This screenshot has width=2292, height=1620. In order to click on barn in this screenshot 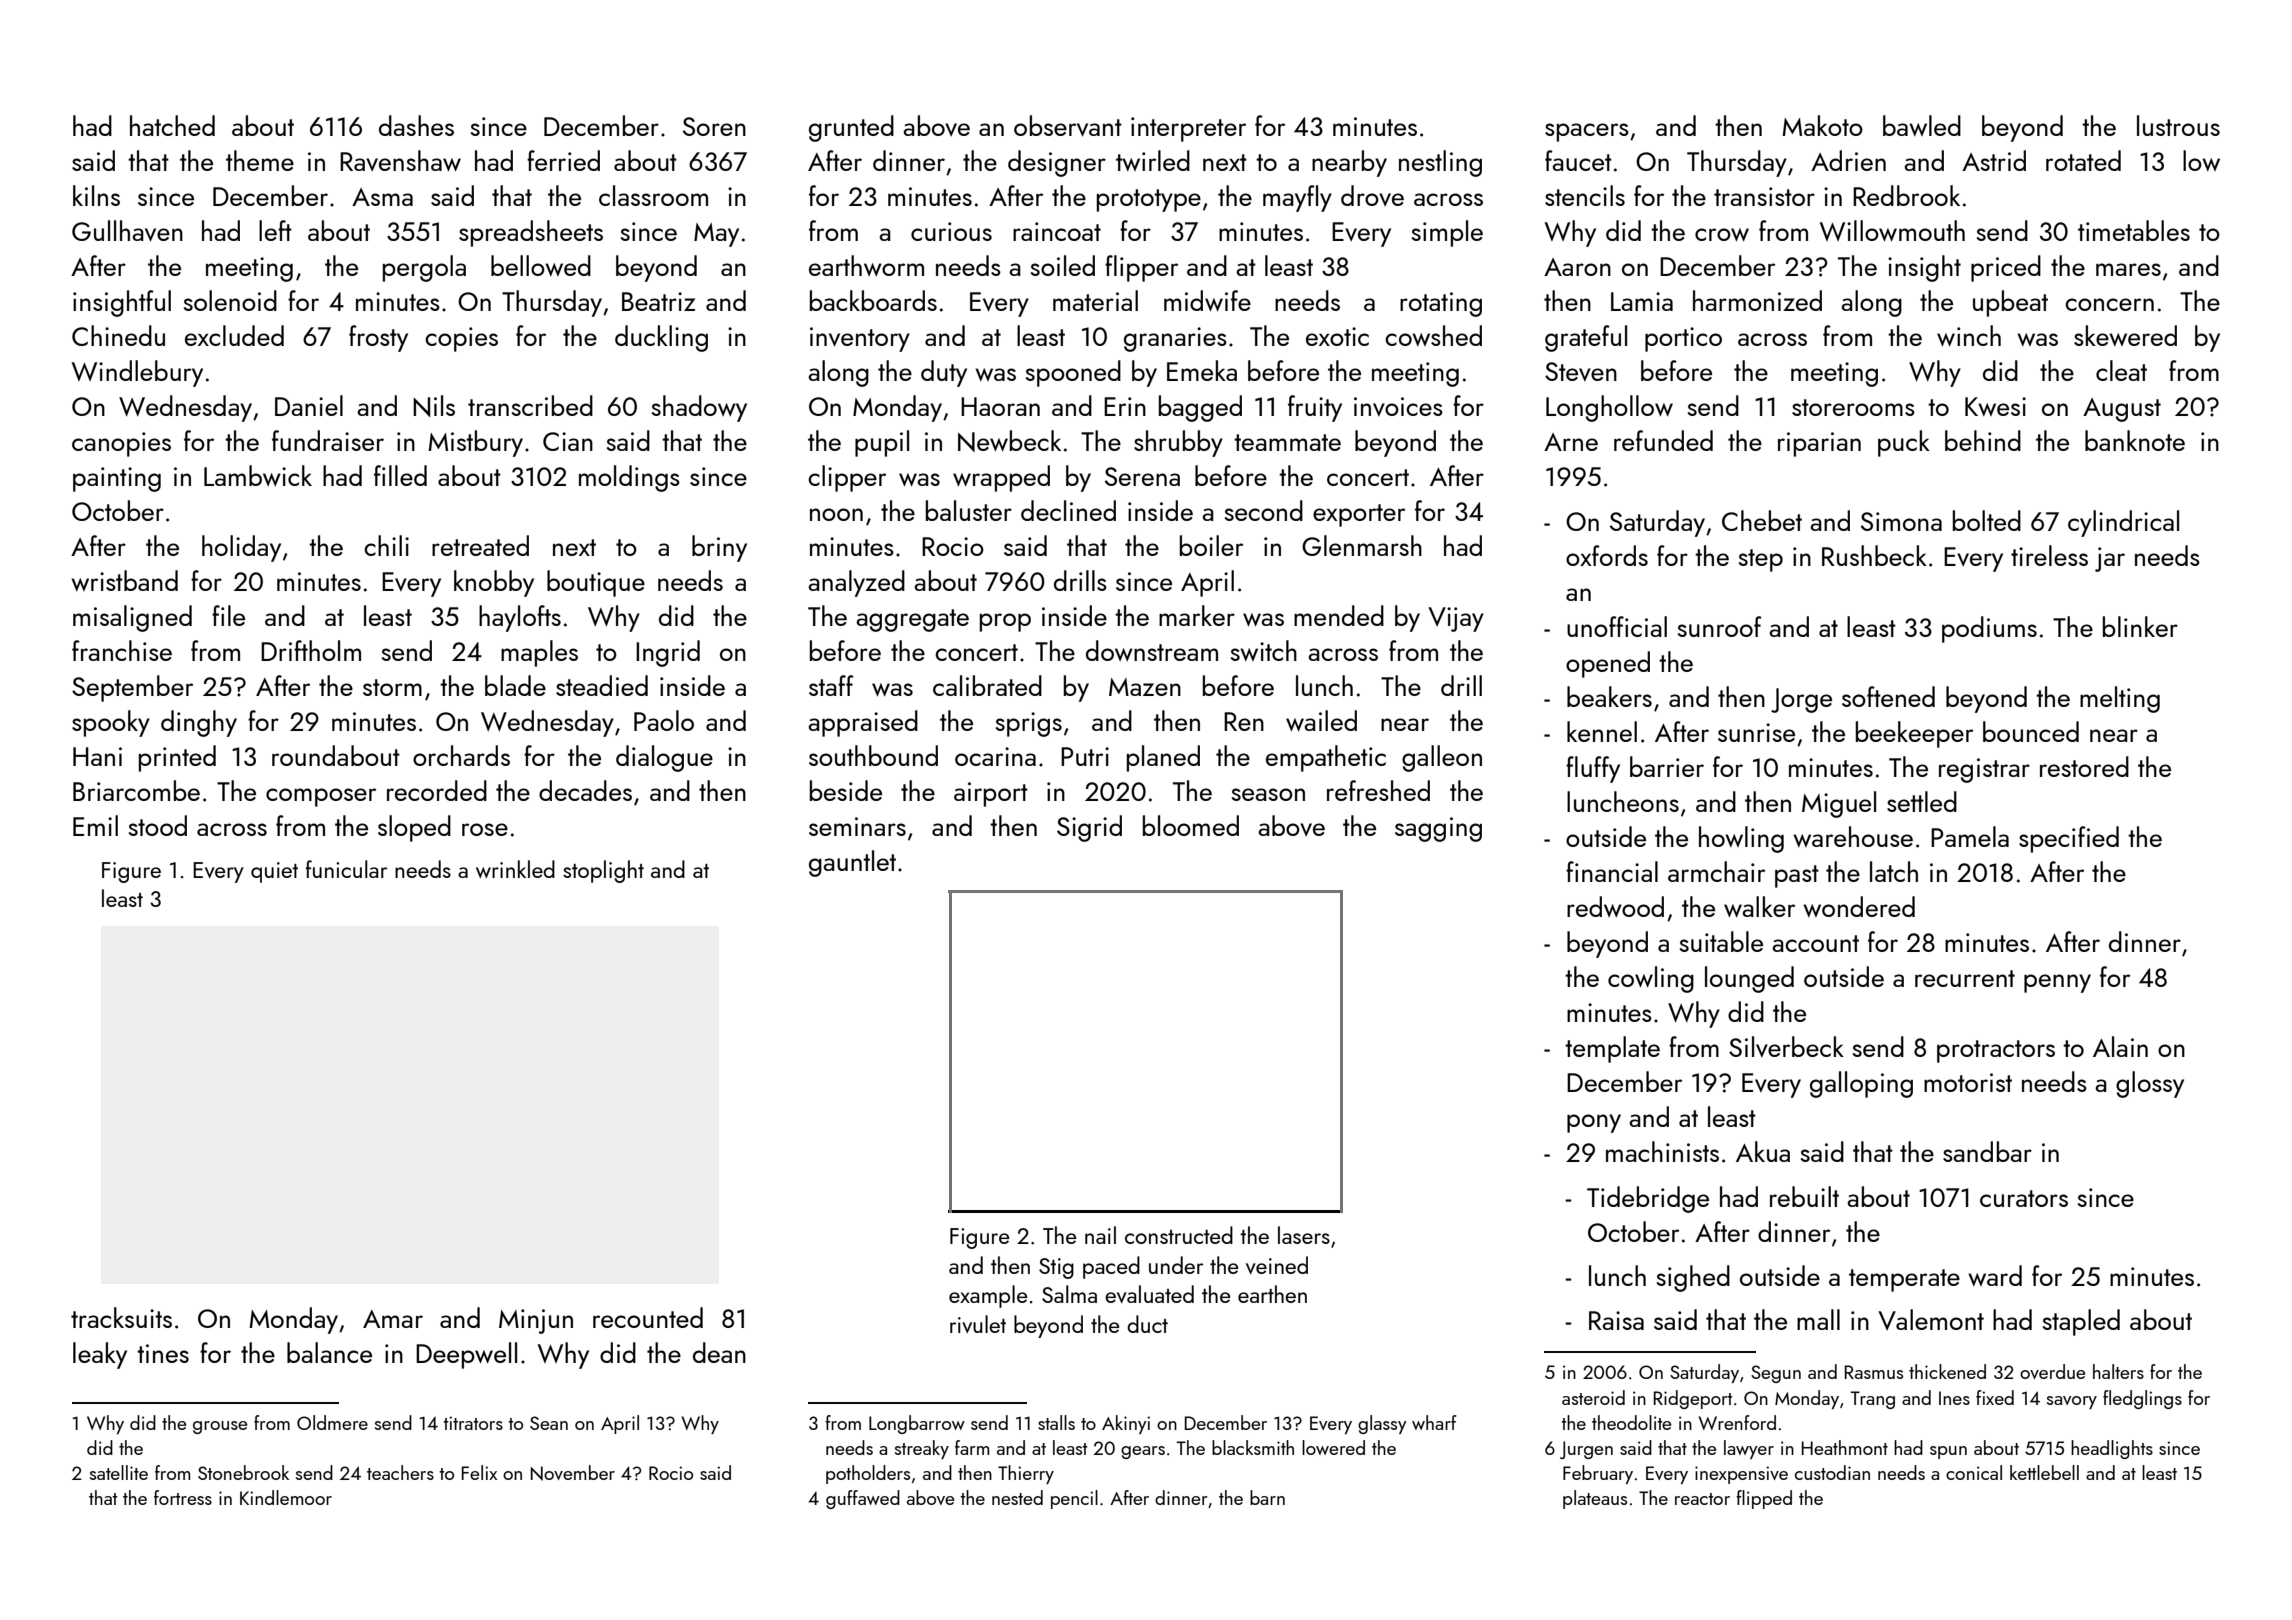, I will do `click(1267, 1497)`.
